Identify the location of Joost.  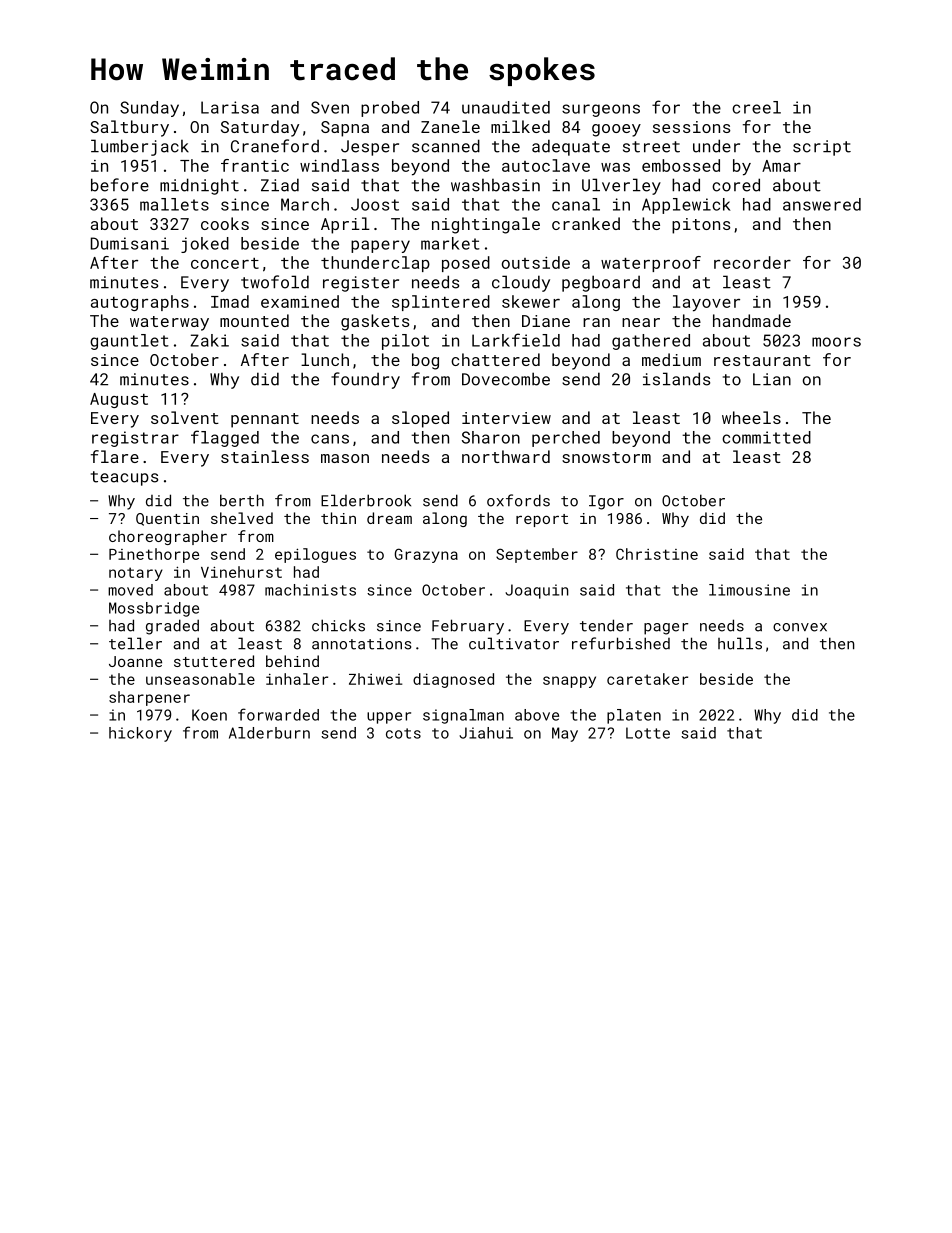
(375, 204).
